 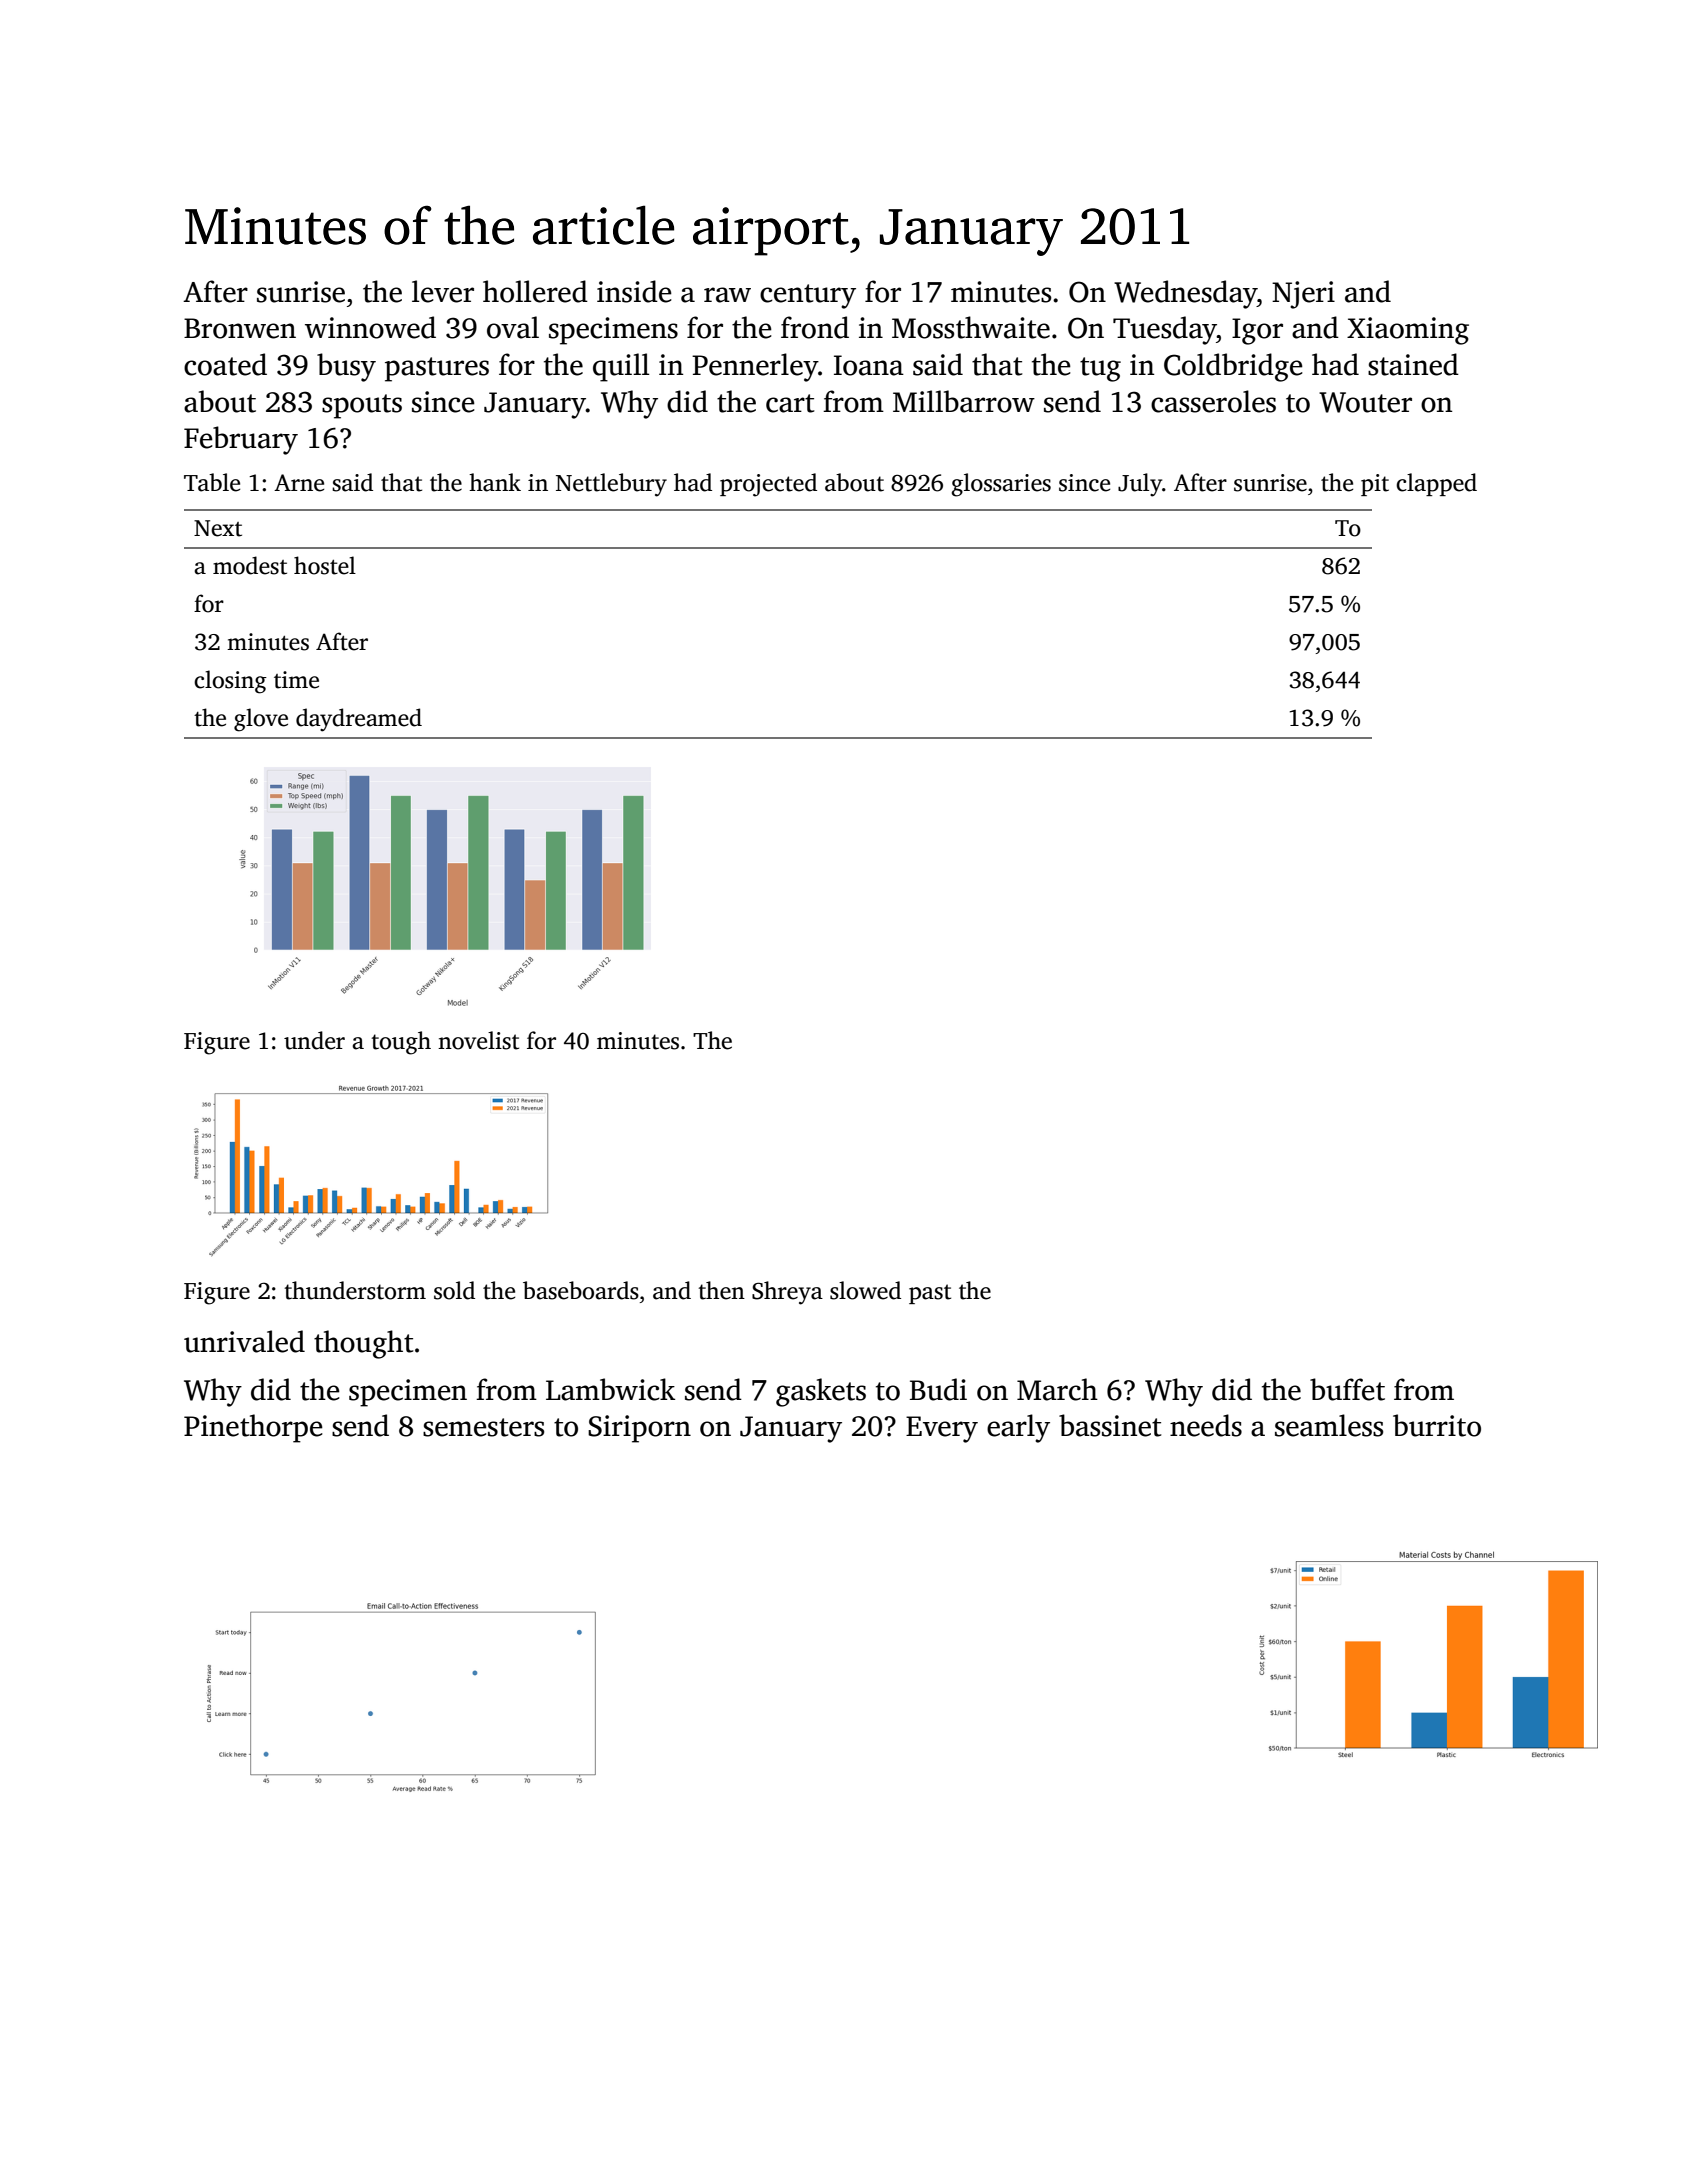 I want to click on coated, so click(x=225, y=364).
